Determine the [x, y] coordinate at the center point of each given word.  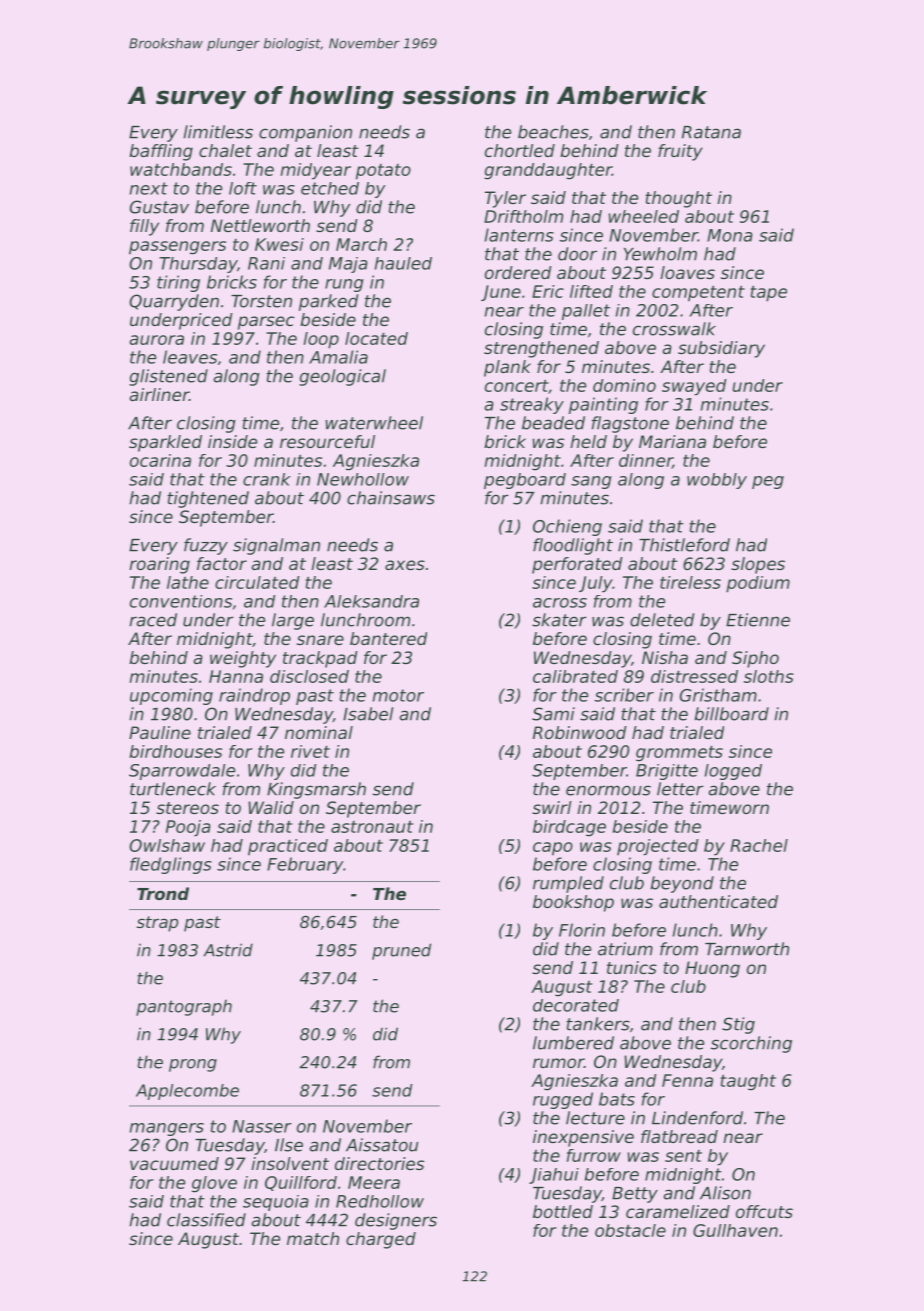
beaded [553, 423]
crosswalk [674, 329]
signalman [276, 546]
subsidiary [721, 349]
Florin [582, 930]
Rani [266, 263]
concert [517, 387]
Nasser [262, 1126]
